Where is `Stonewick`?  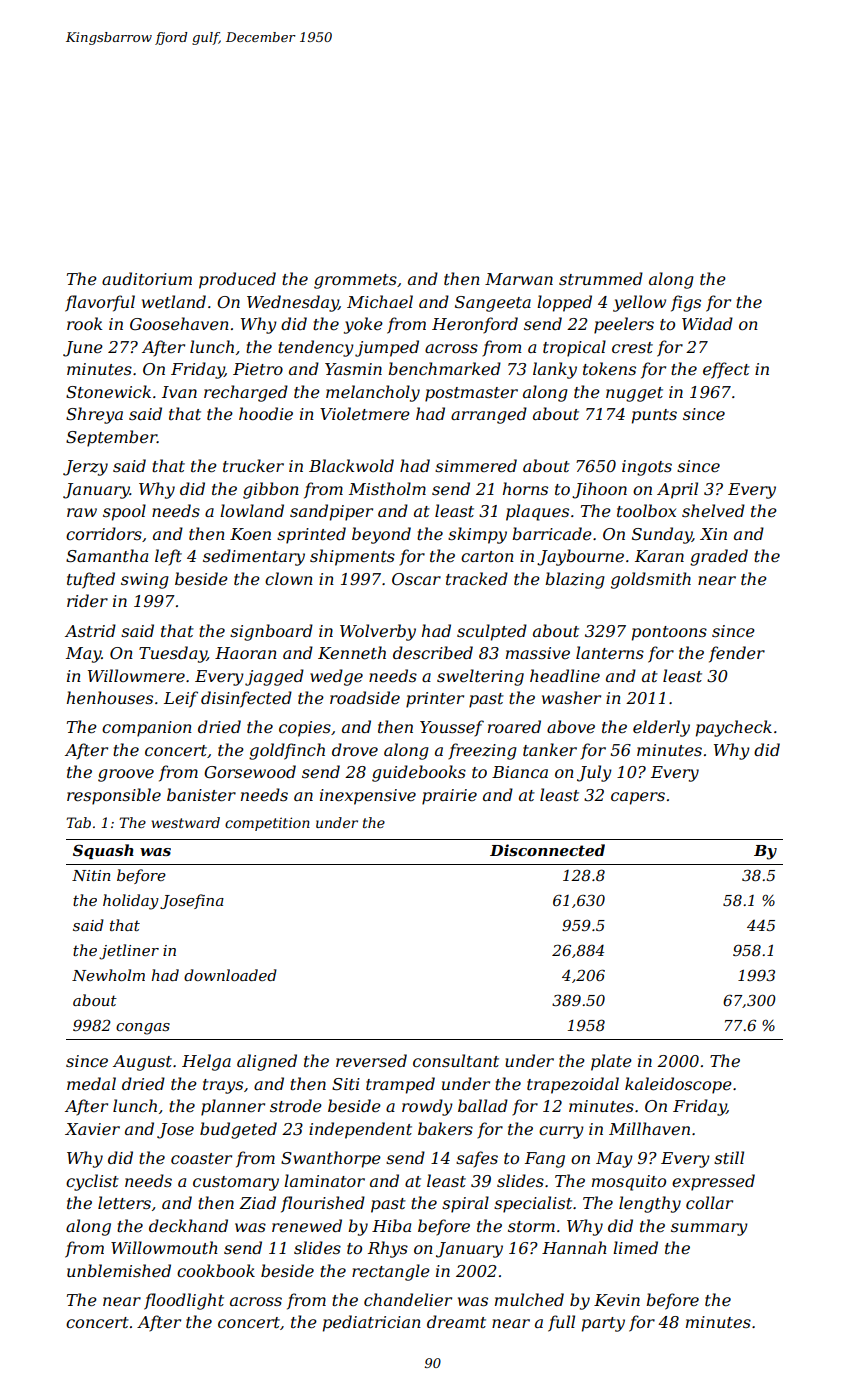
Stonewick is located at coordinates (108, 391).
